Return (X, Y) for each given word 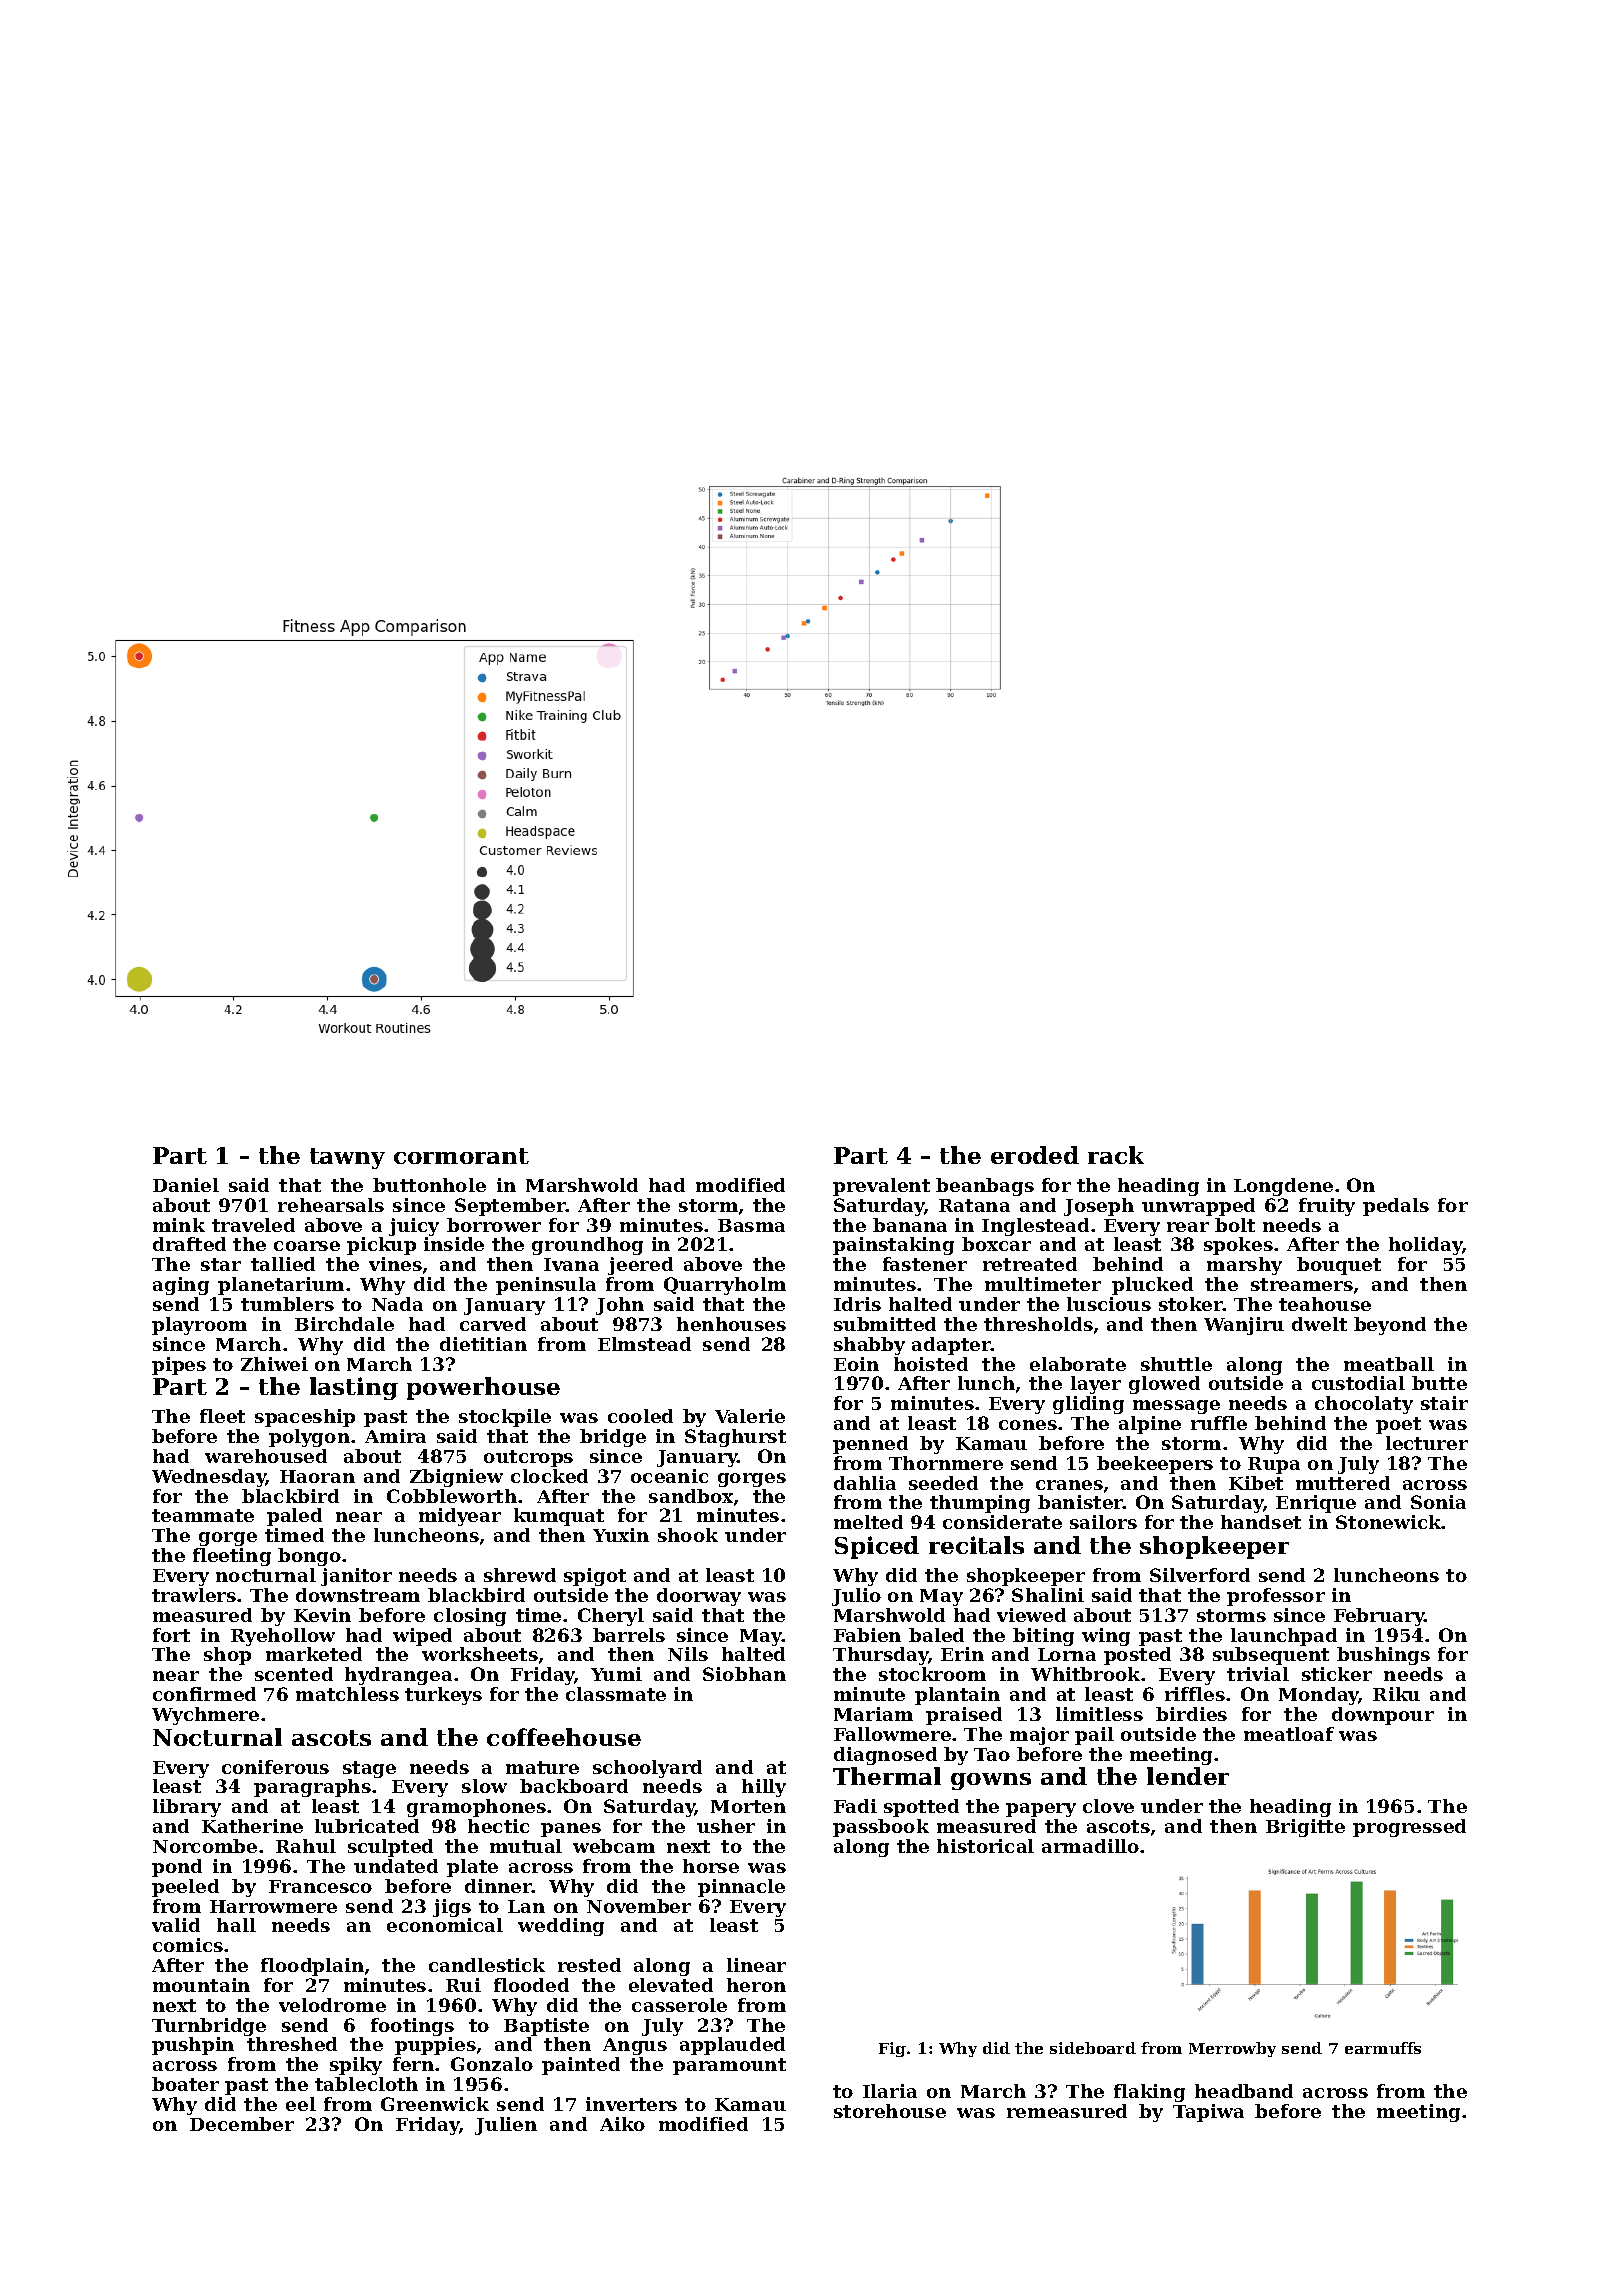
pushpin (193, 2046)
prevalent (881, 1187)
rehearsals (331, 1205)
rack (1116, 1155)
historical (985, 1846)
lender (1188, 1776)
